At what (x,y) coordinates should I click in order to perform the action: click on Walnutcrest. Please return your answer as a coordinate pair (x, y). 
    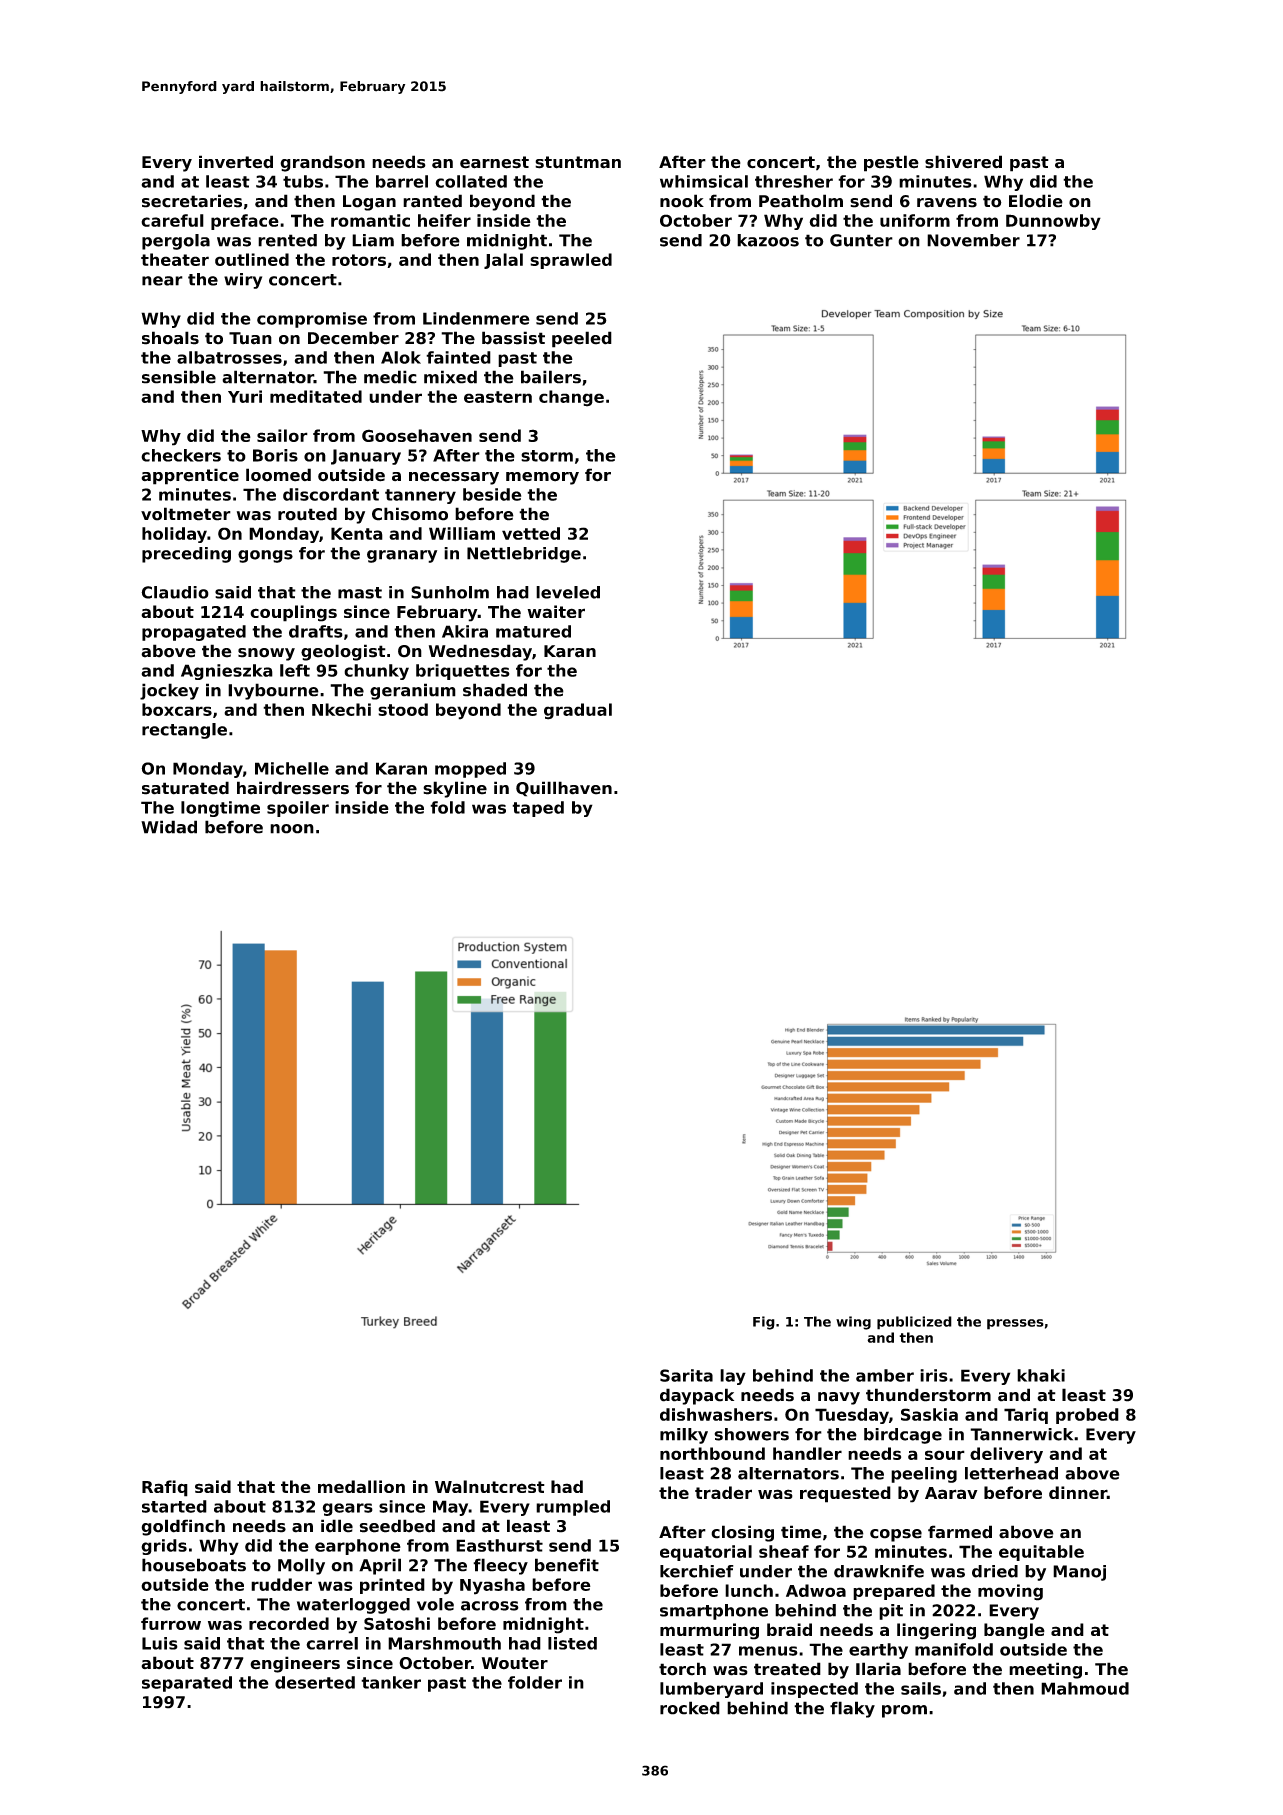
    Looking at the image, I should click on (490, 1486).
